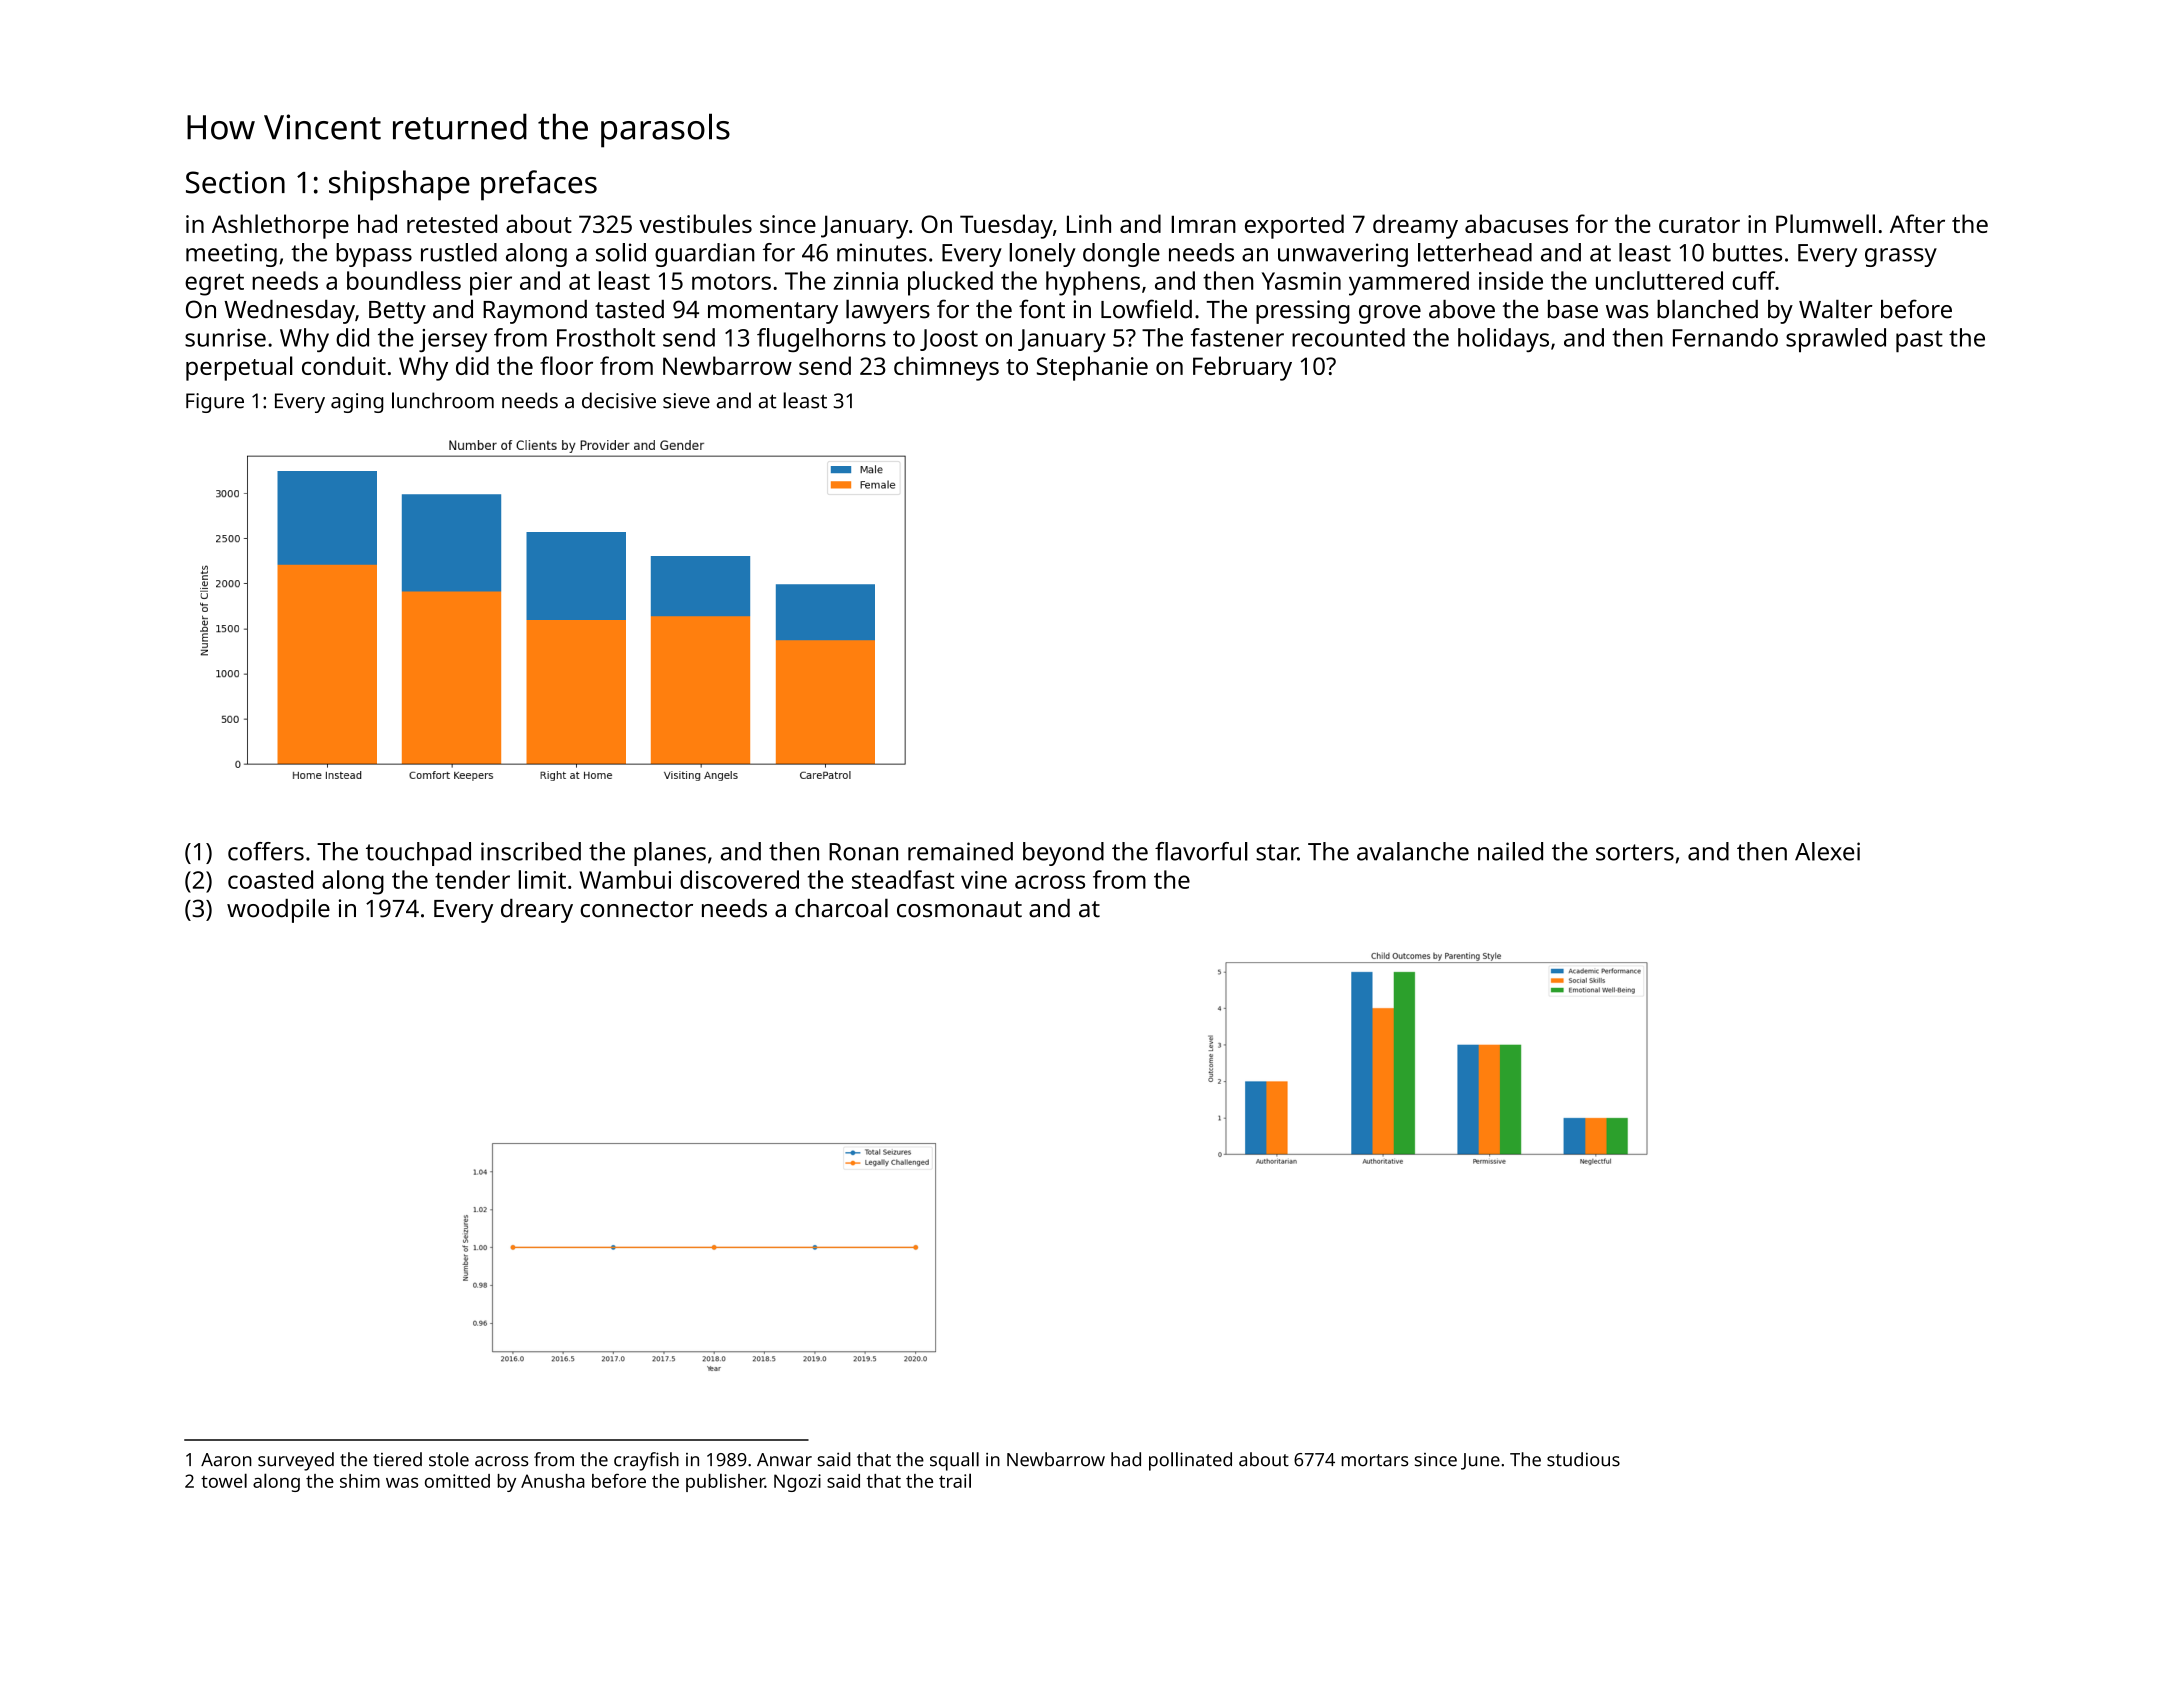  What do you see at coordinates (960, 851) in the screenshot?
I see `remained` at bounding box center [960, 851].
